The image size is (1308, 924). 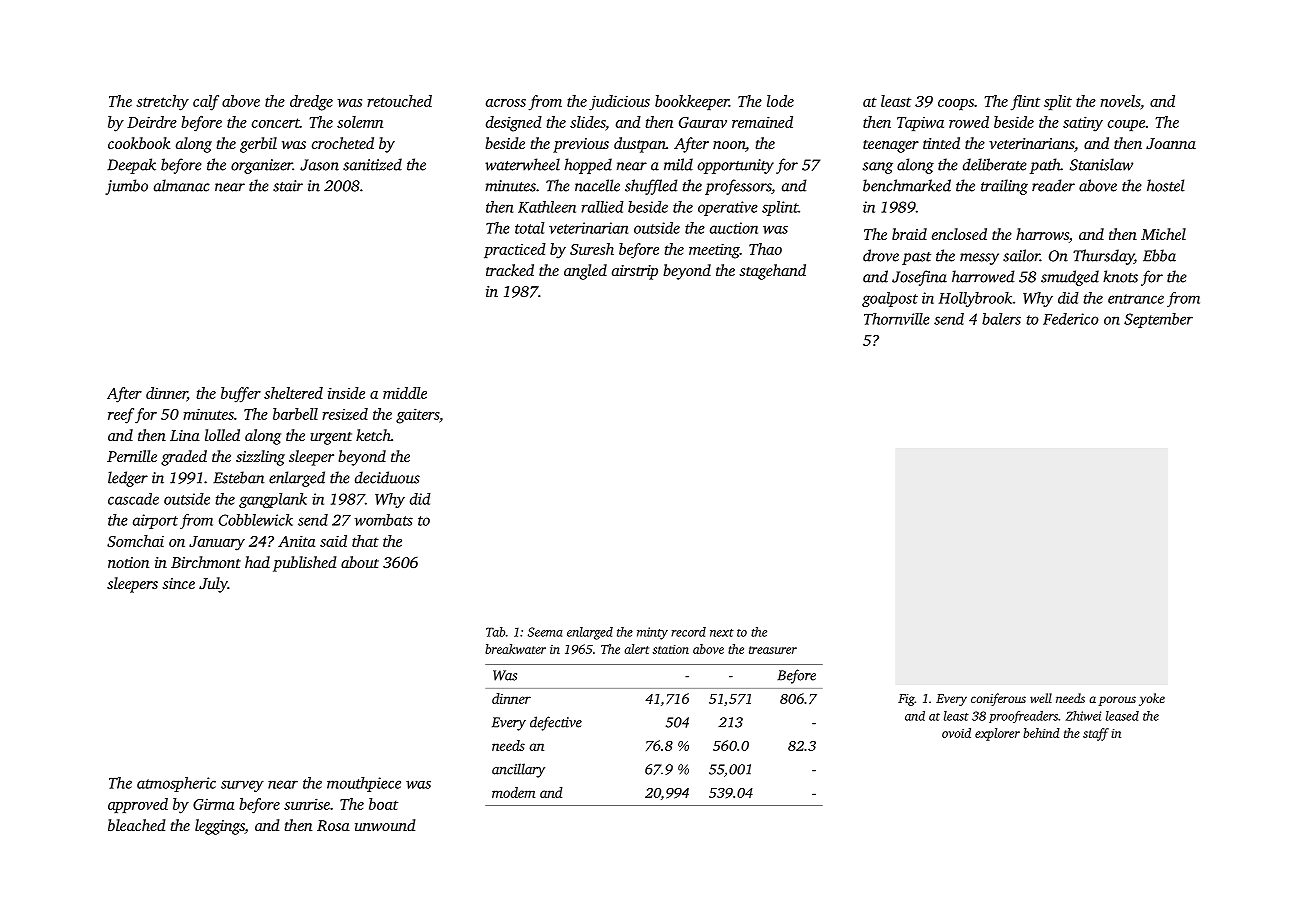 What do you see at coordinates (365, 541) in the screenshot?
I see `that` at bounding box center [365, 541].
